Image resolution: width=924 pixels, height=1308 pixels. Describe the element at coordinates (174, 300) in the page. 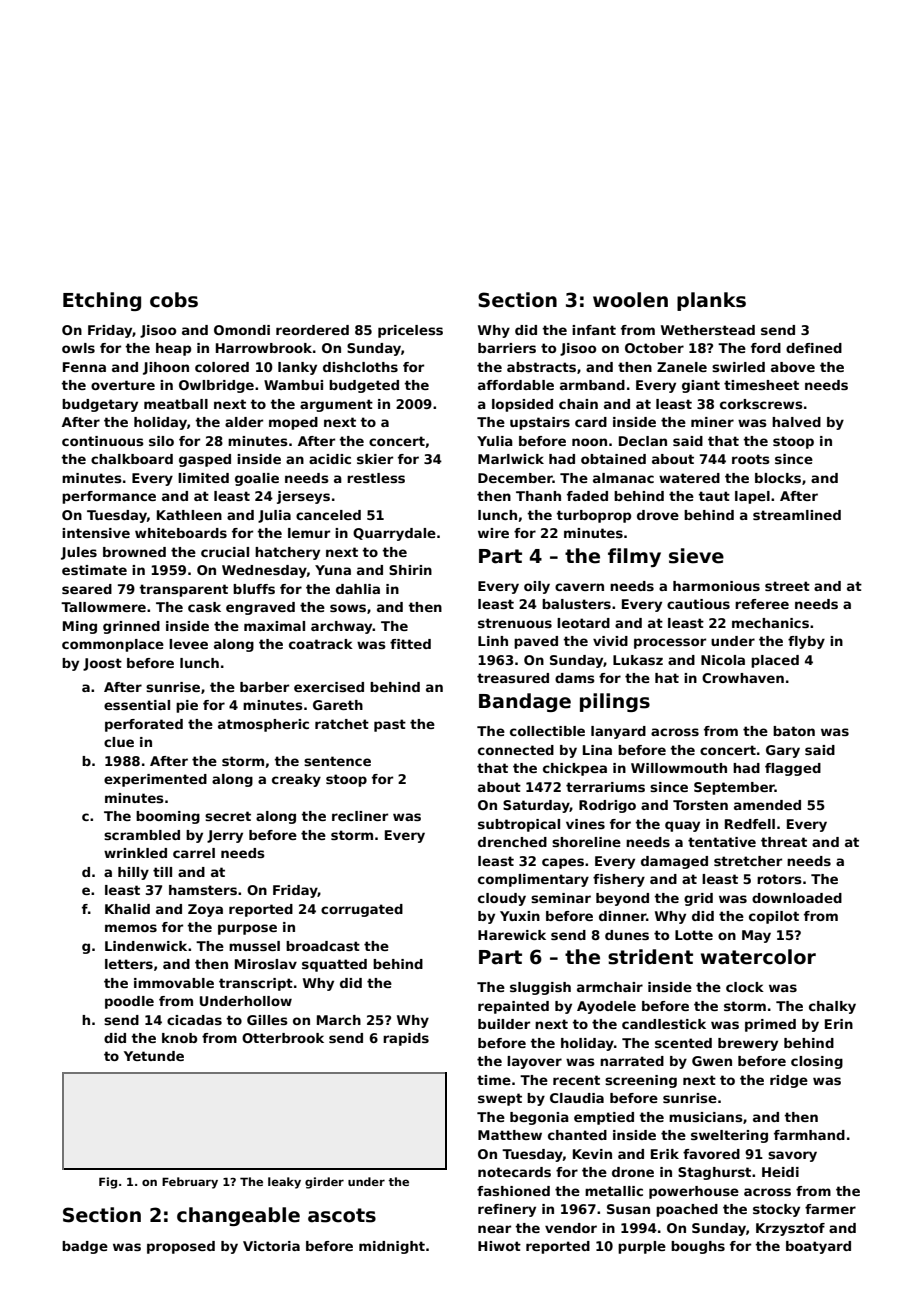

I see `cobs` at that location.
